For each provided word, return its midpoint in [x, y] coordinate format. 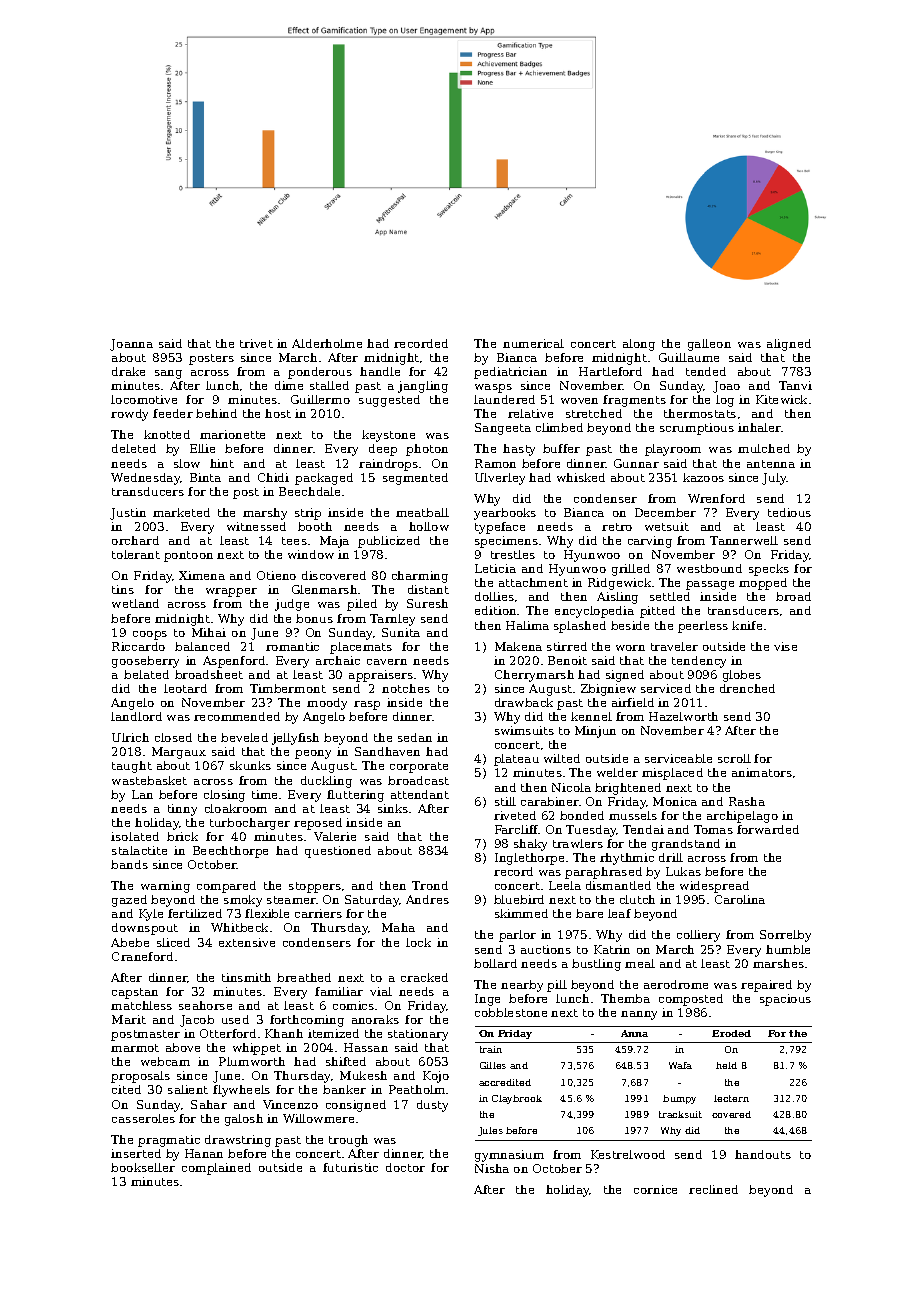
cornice [655, 1189]
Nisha [492, 1168]
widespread [714, 887]
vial [381, 991]
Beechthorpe [230, 852]
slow [187, 463]
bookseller [143, 1167]
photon [427, 450]
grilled [631, 570]
